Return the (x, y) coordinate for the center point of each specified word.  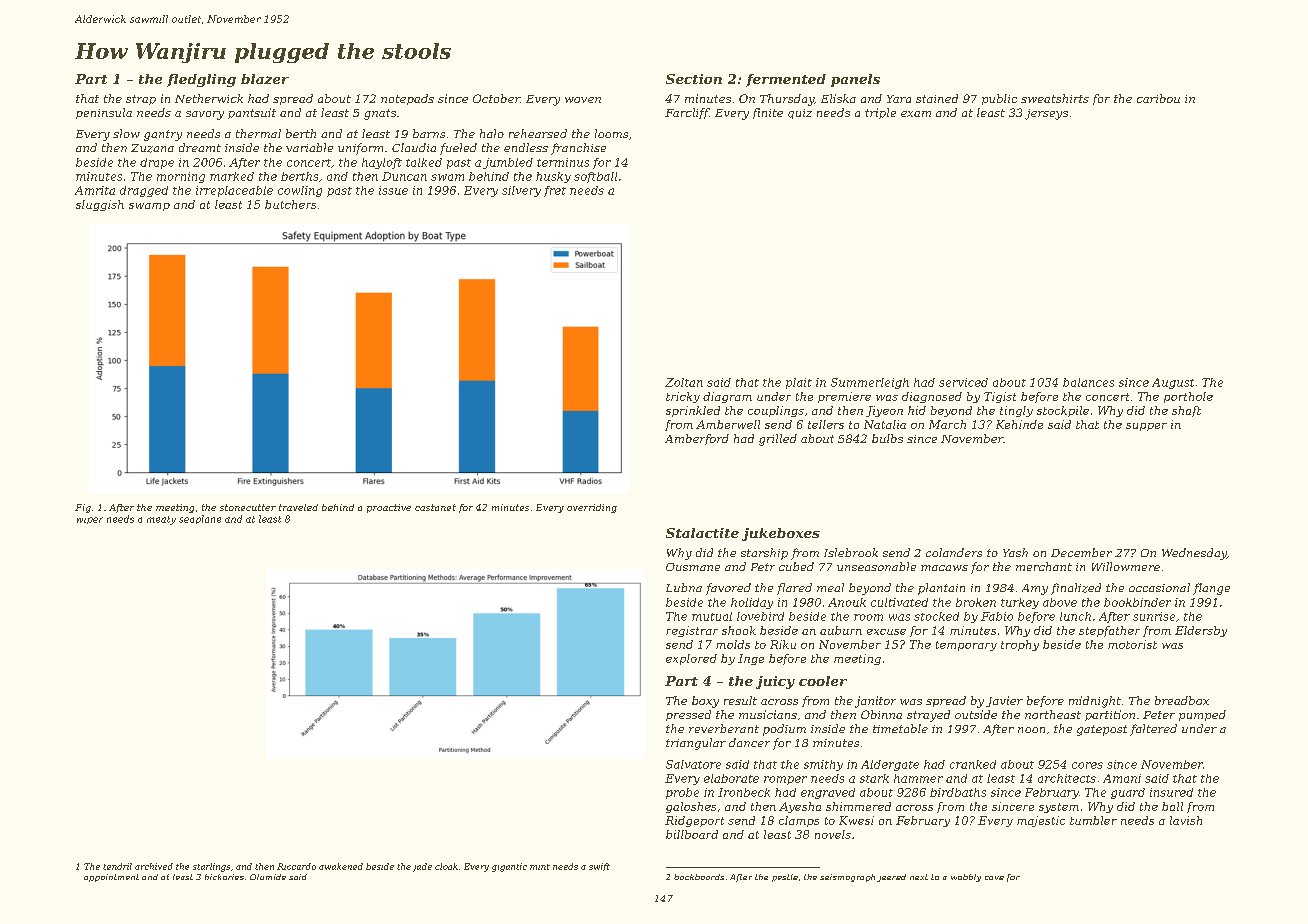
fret (555, 191)
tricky (683, 397)
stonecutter (248, 507)
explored (691, 659)
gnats (380, 114)
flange (1211, 589)
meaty (161, 520)
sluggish (100, 205)
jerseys (1046, 114)
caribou (1158, 98)
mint (540, 867)
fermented (786, 80)
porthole (1188, 397)
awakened (341, 866)
